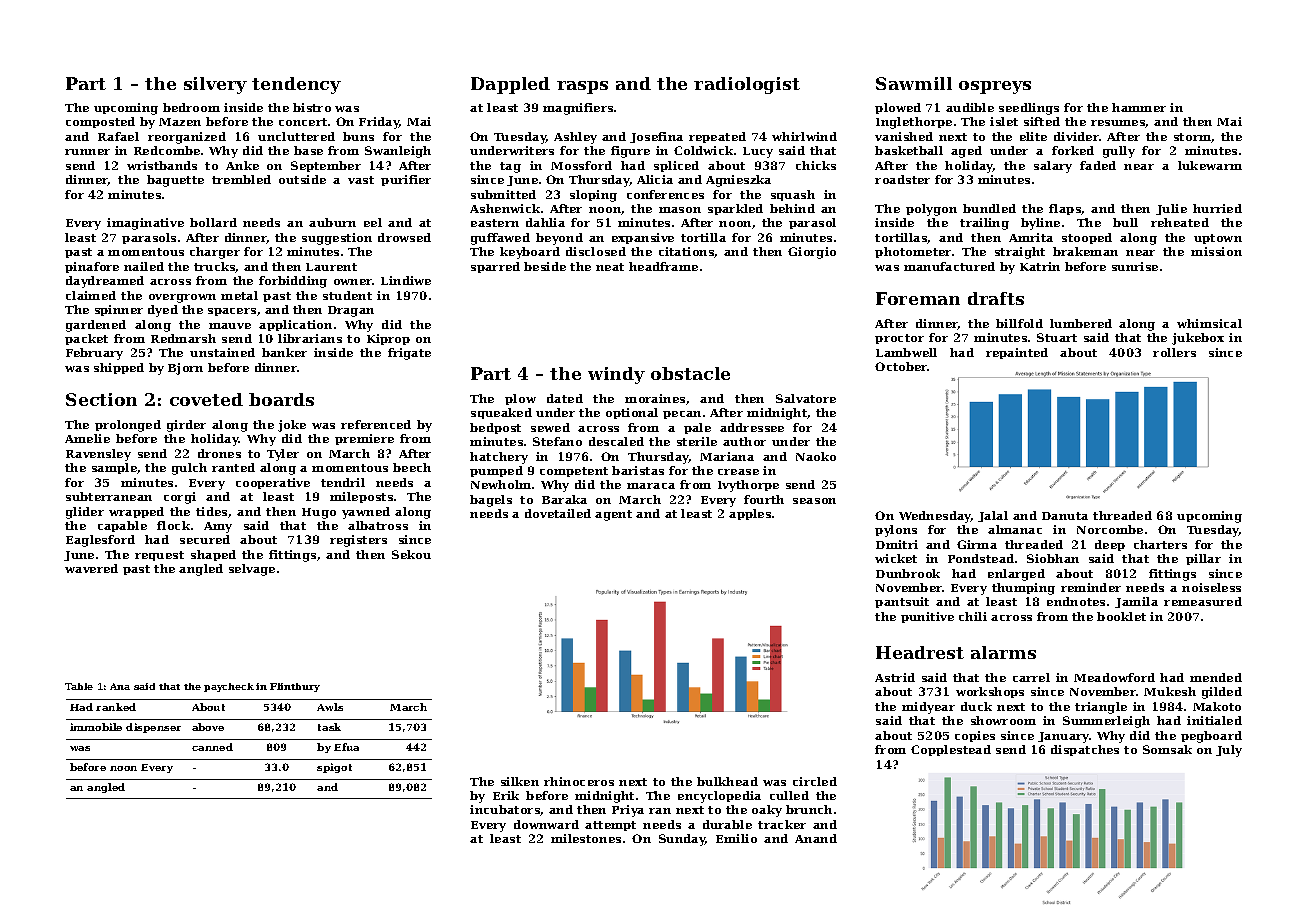  What do you see at coordinates (1217, 208) in the document?
I see `hurried` at bounding box center [1217, 208].
